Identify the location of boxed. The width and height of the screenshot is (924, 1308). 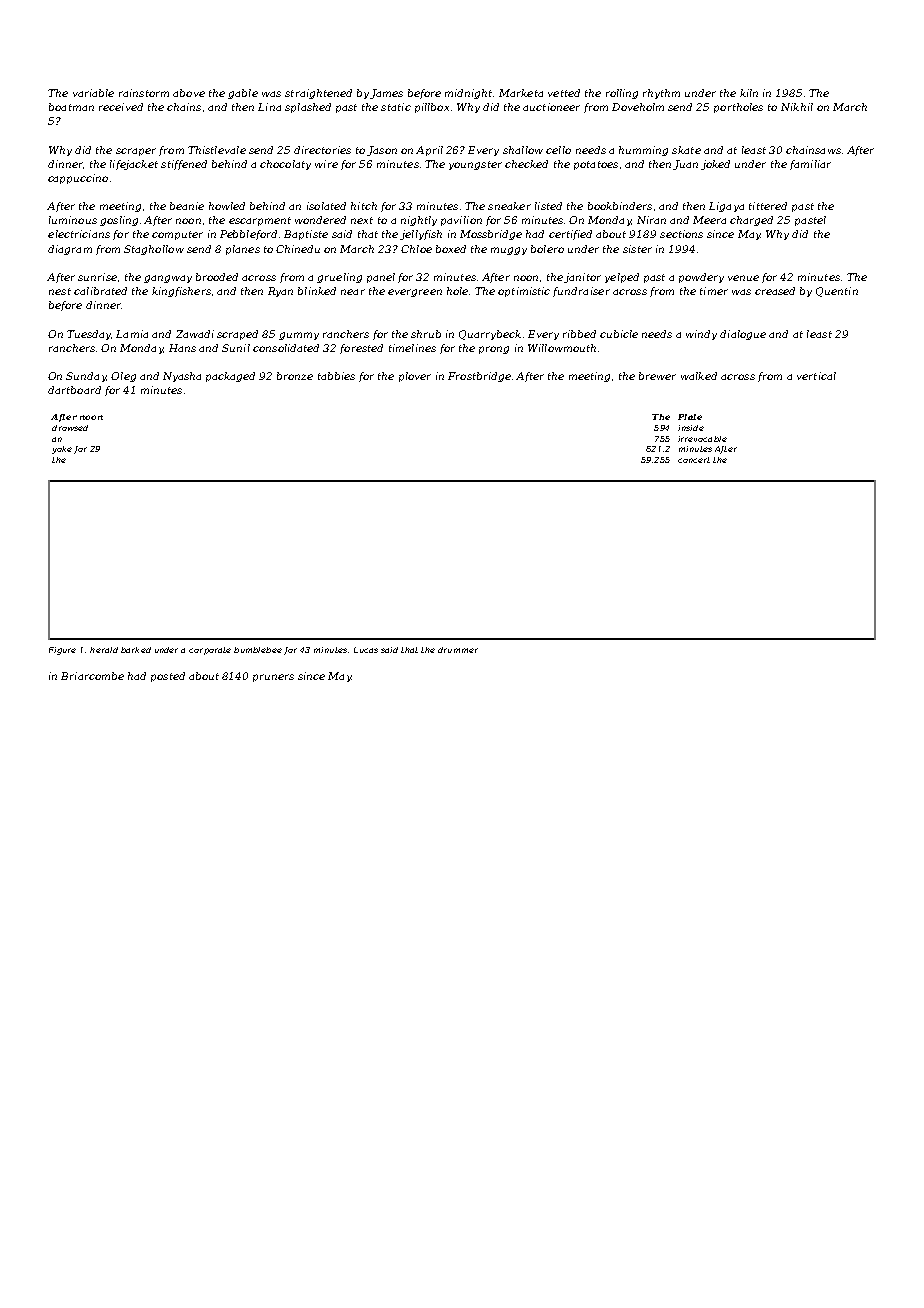
(451, 249).
